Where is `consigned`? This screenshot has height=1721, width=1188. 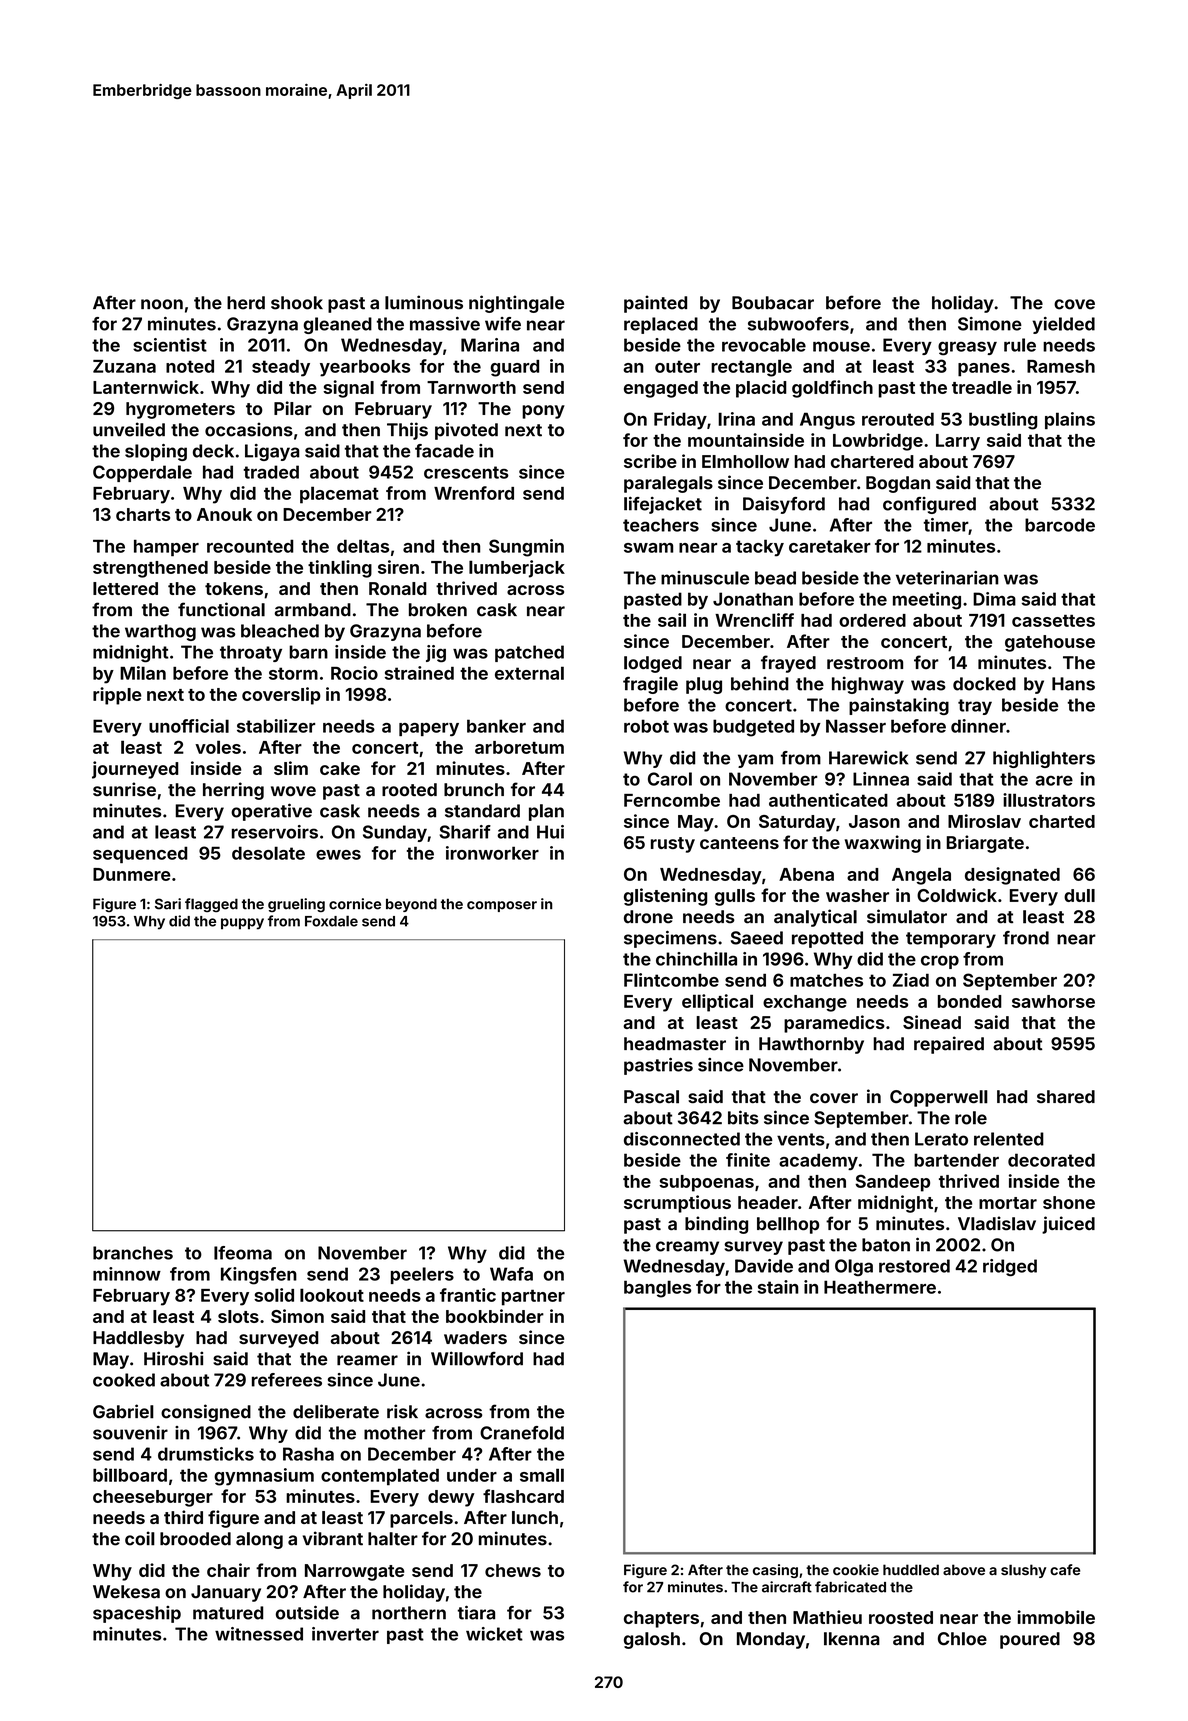
consigned is located at coordinates (206, 1413).
